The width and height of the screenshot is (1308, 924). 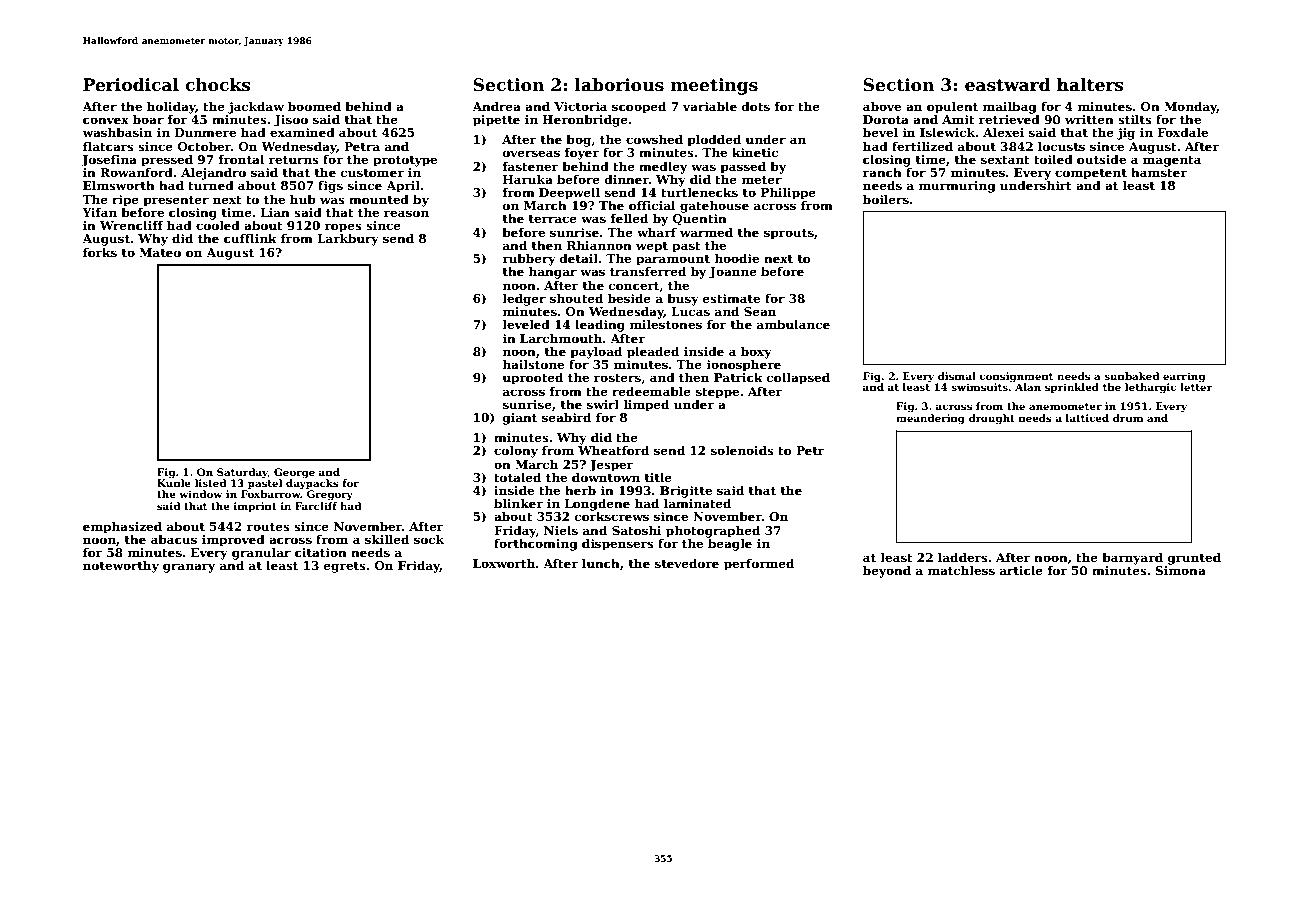 I want to click on Elmsworth, so click(x=119, y=185).
